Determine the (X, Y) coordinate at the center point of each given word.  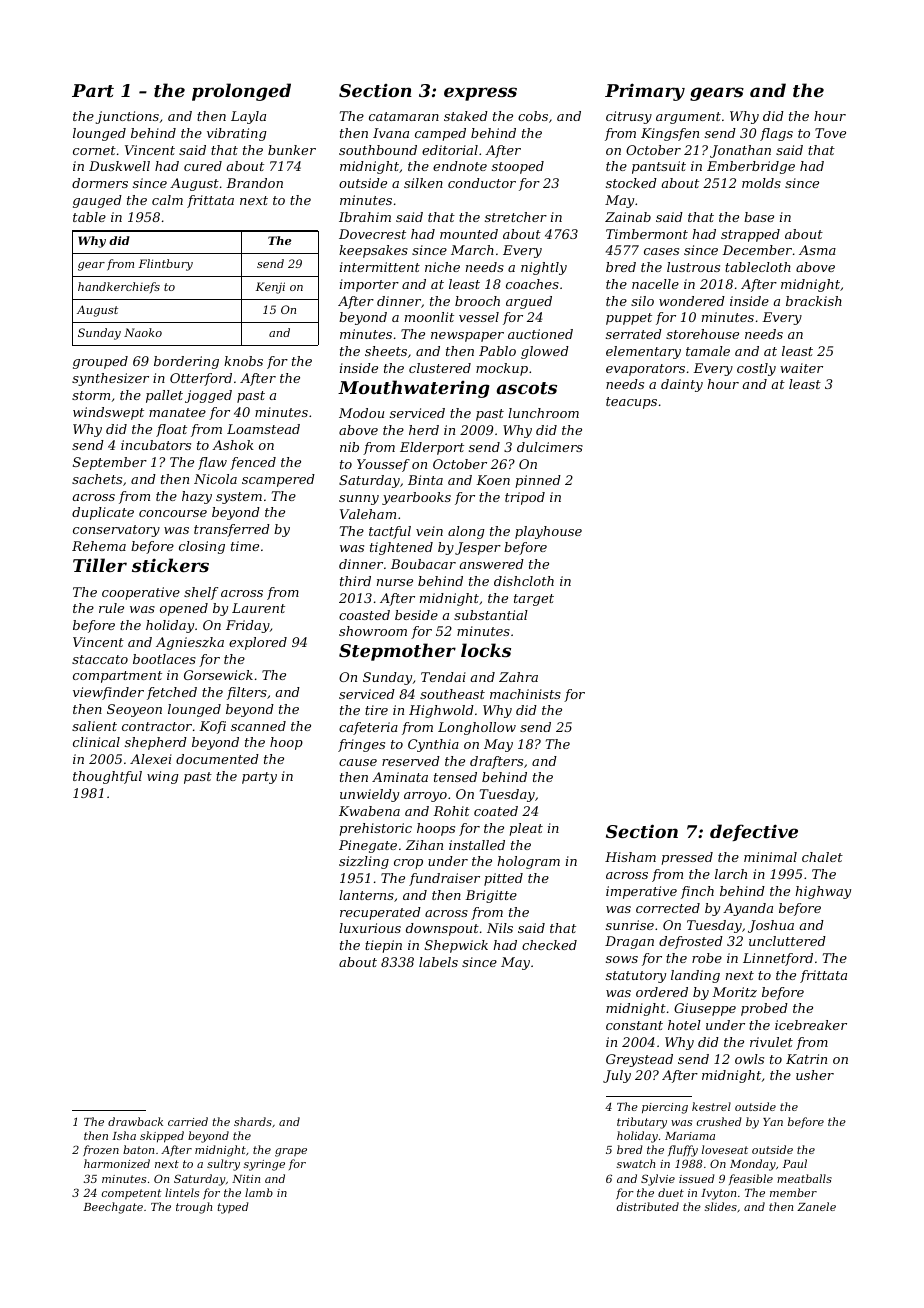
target (534, 600)
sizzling (364, 862)
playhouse (548, 532)
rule (111, 608)
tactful (390, 532)
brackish (814, 301)
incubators (156, 445)
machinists (525, 694)
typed (233, 1208)
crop (408, 864)
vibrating (237, 134)
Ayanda (748, 909)
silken (423, 183)
